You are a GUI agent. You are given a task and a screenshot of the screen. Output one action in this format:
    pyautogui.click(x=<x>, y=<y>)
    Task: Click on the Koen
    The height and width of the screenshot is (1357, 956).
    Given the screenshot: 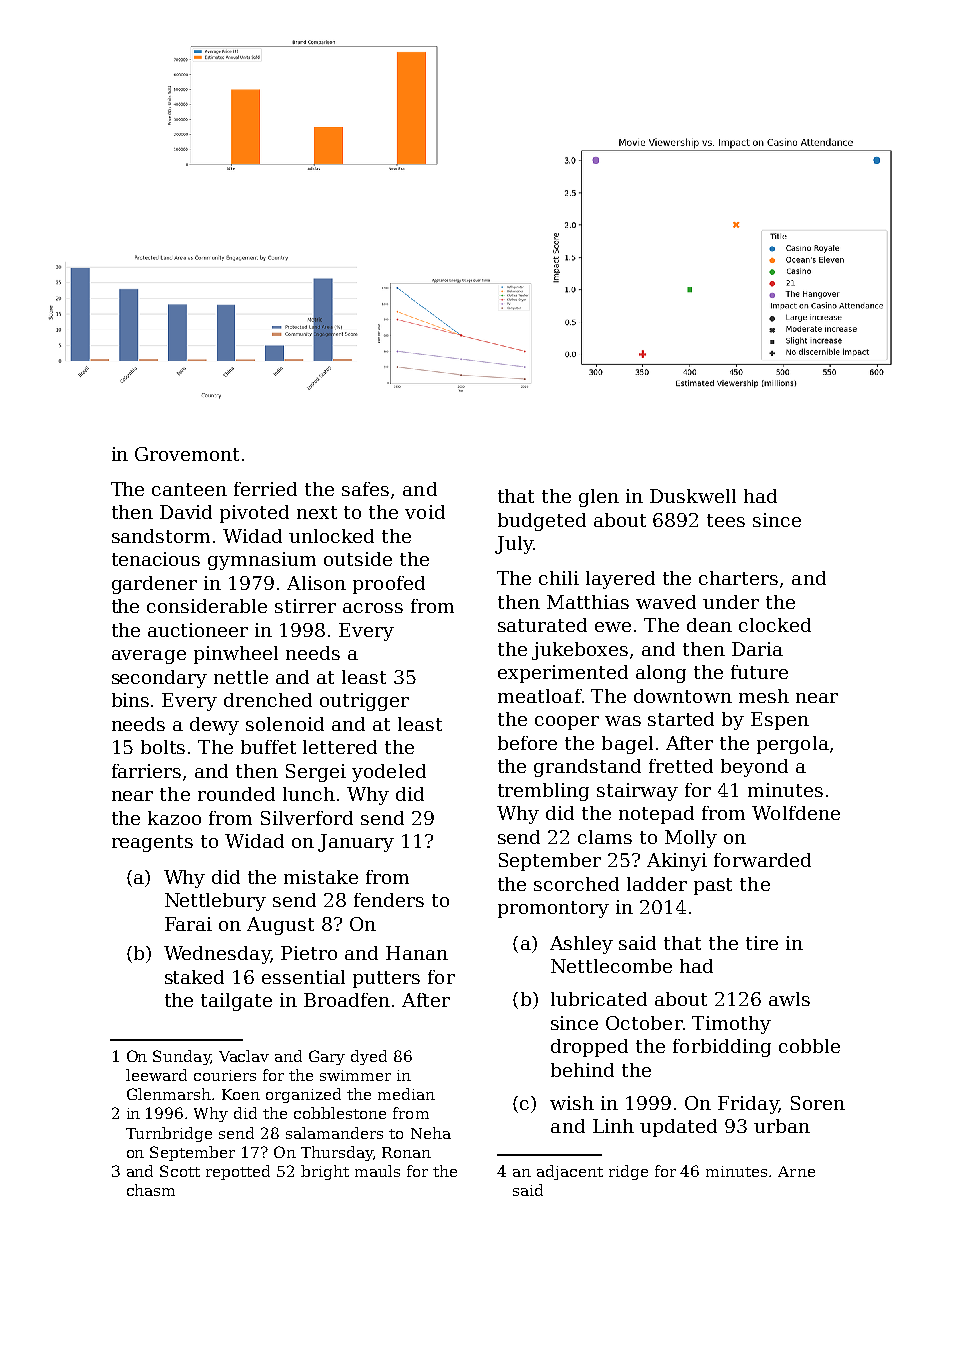 What is the action you would take?
    pyautogui.click(x=241, y=1094)
